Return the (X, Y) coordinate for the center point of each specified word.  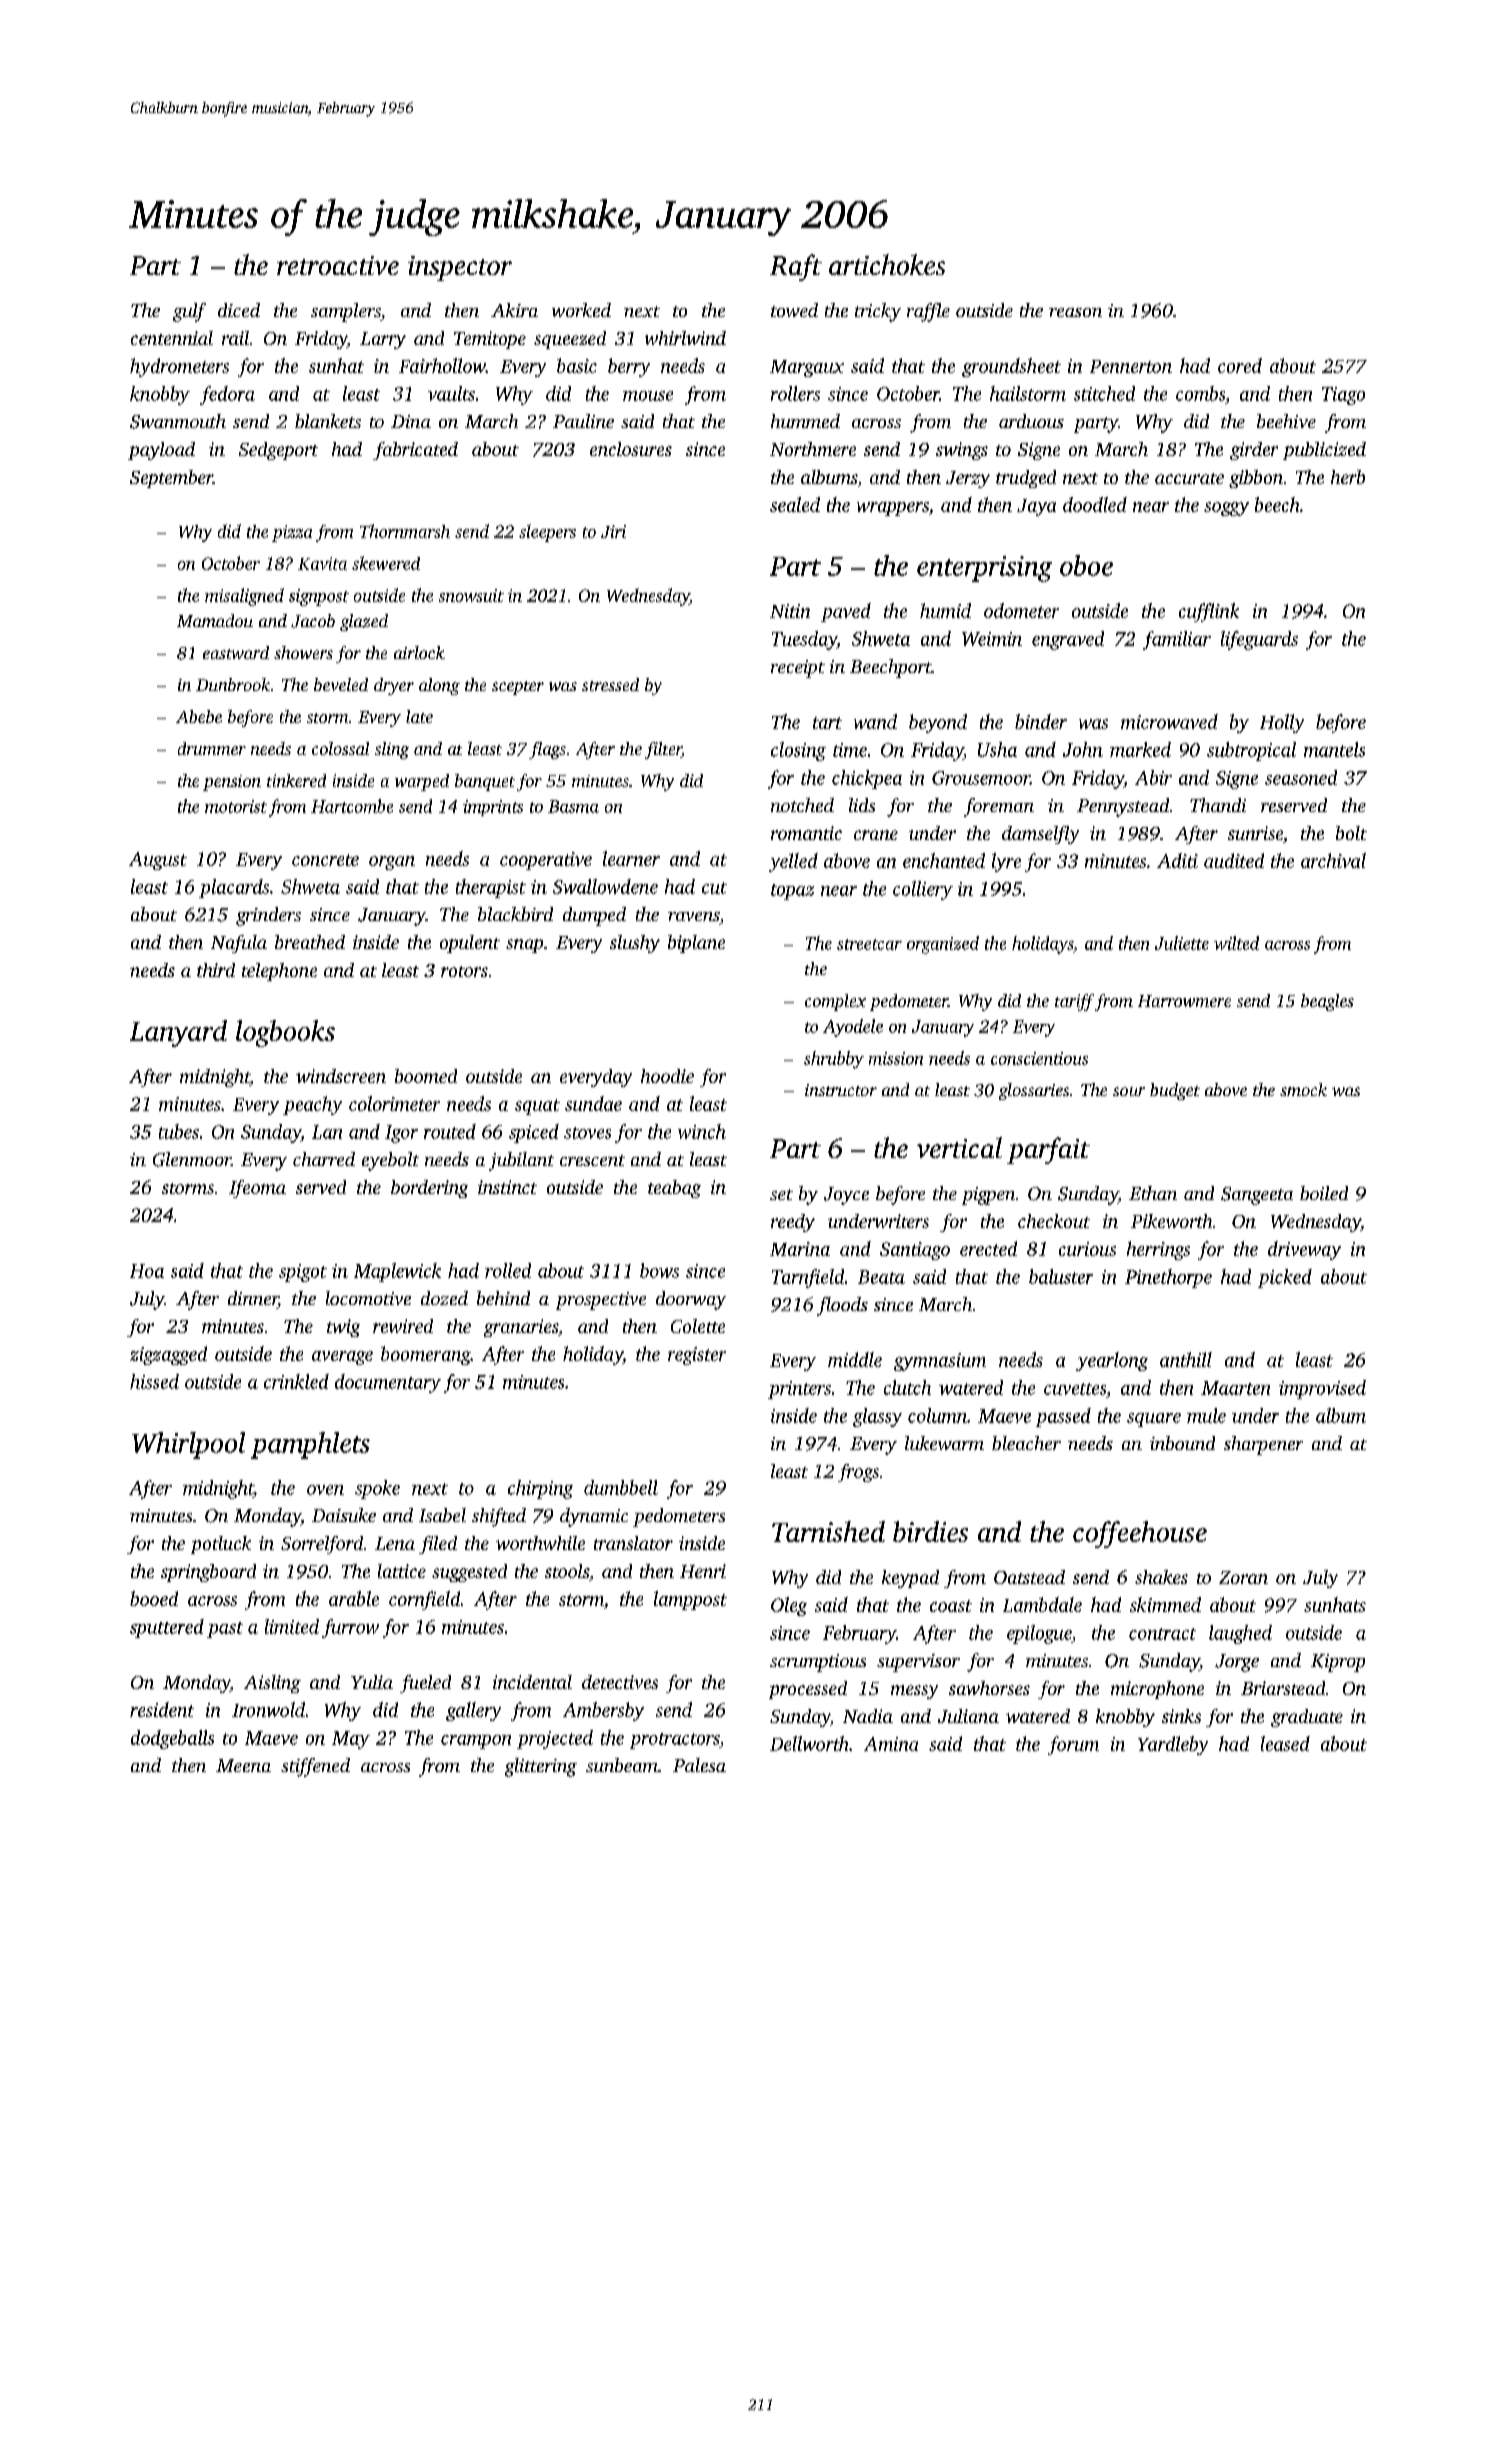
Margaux (807, 368)
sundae (593, 1103)
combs (1200, 393)
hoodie (667, 1076)
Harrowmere (1184, 1001)
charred (324, 1159)
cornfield (424, 1600)
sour (1129, 1091)
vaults (451, 393)
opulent (470, 944)
